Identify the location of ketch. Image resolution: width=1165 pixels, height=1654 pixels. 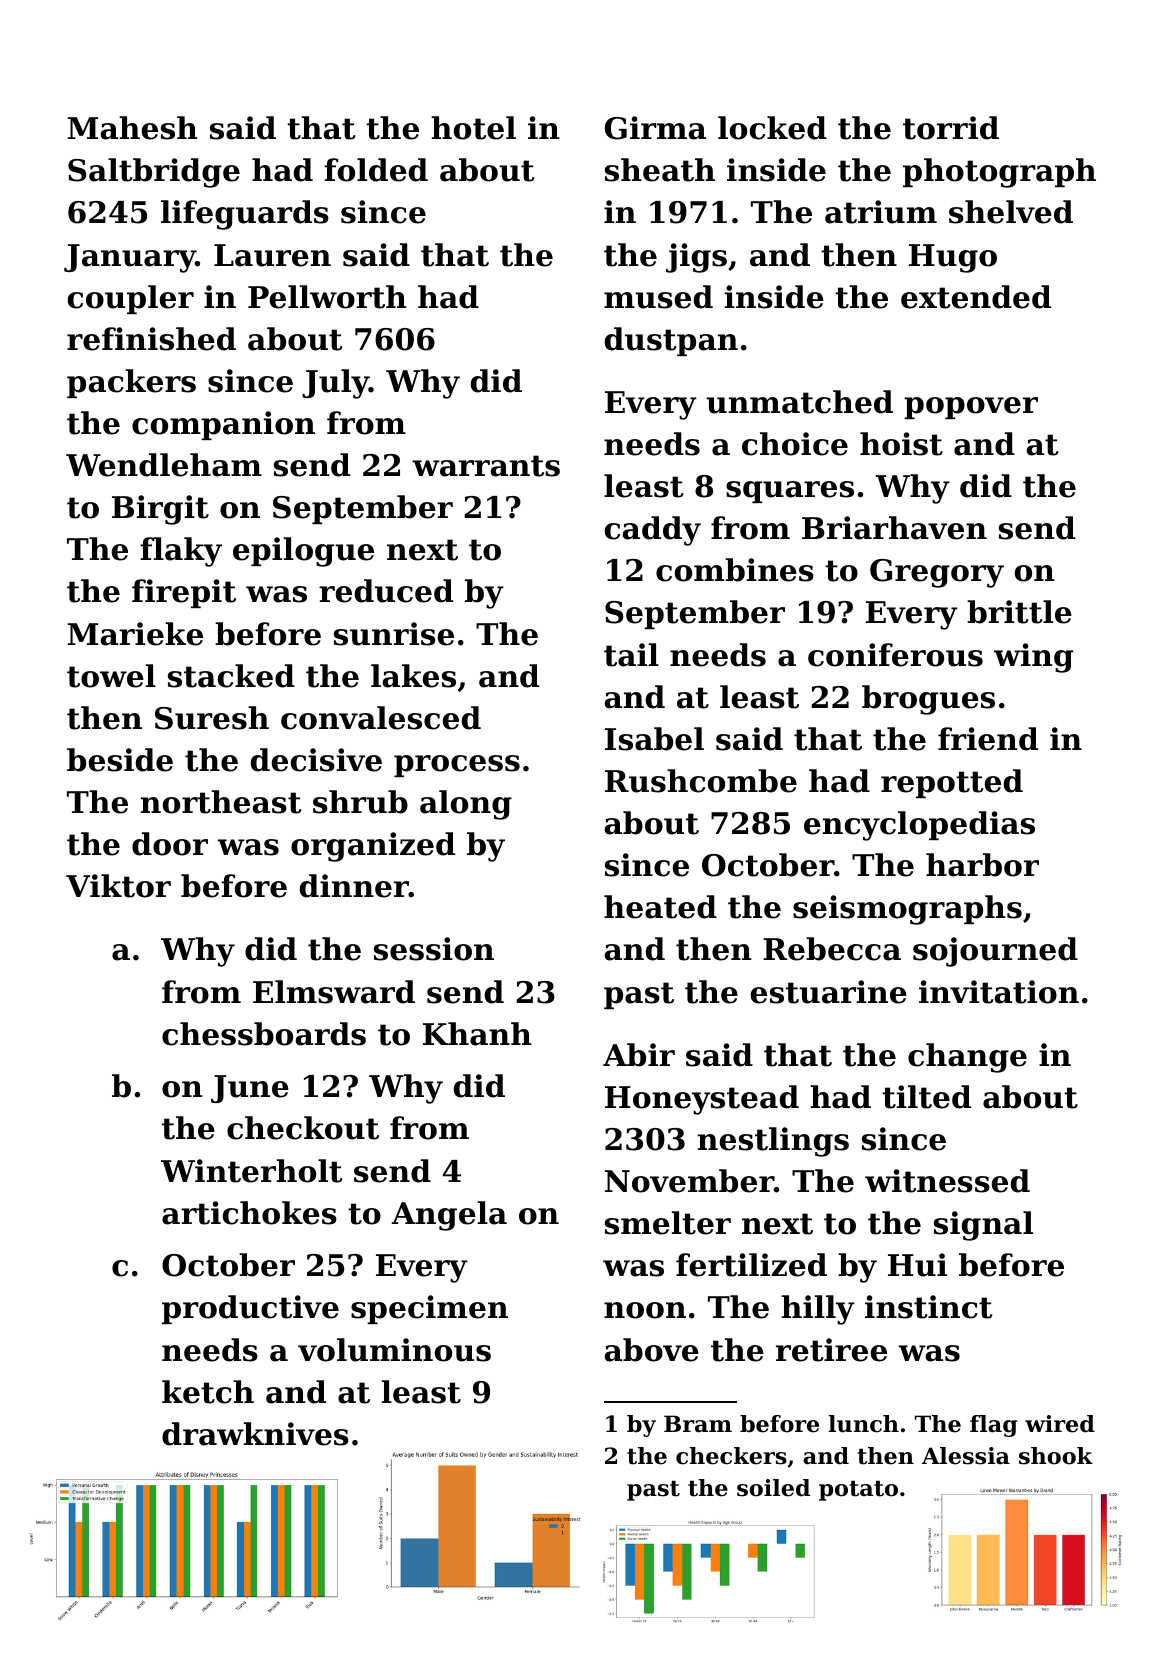
(208, 1392).
